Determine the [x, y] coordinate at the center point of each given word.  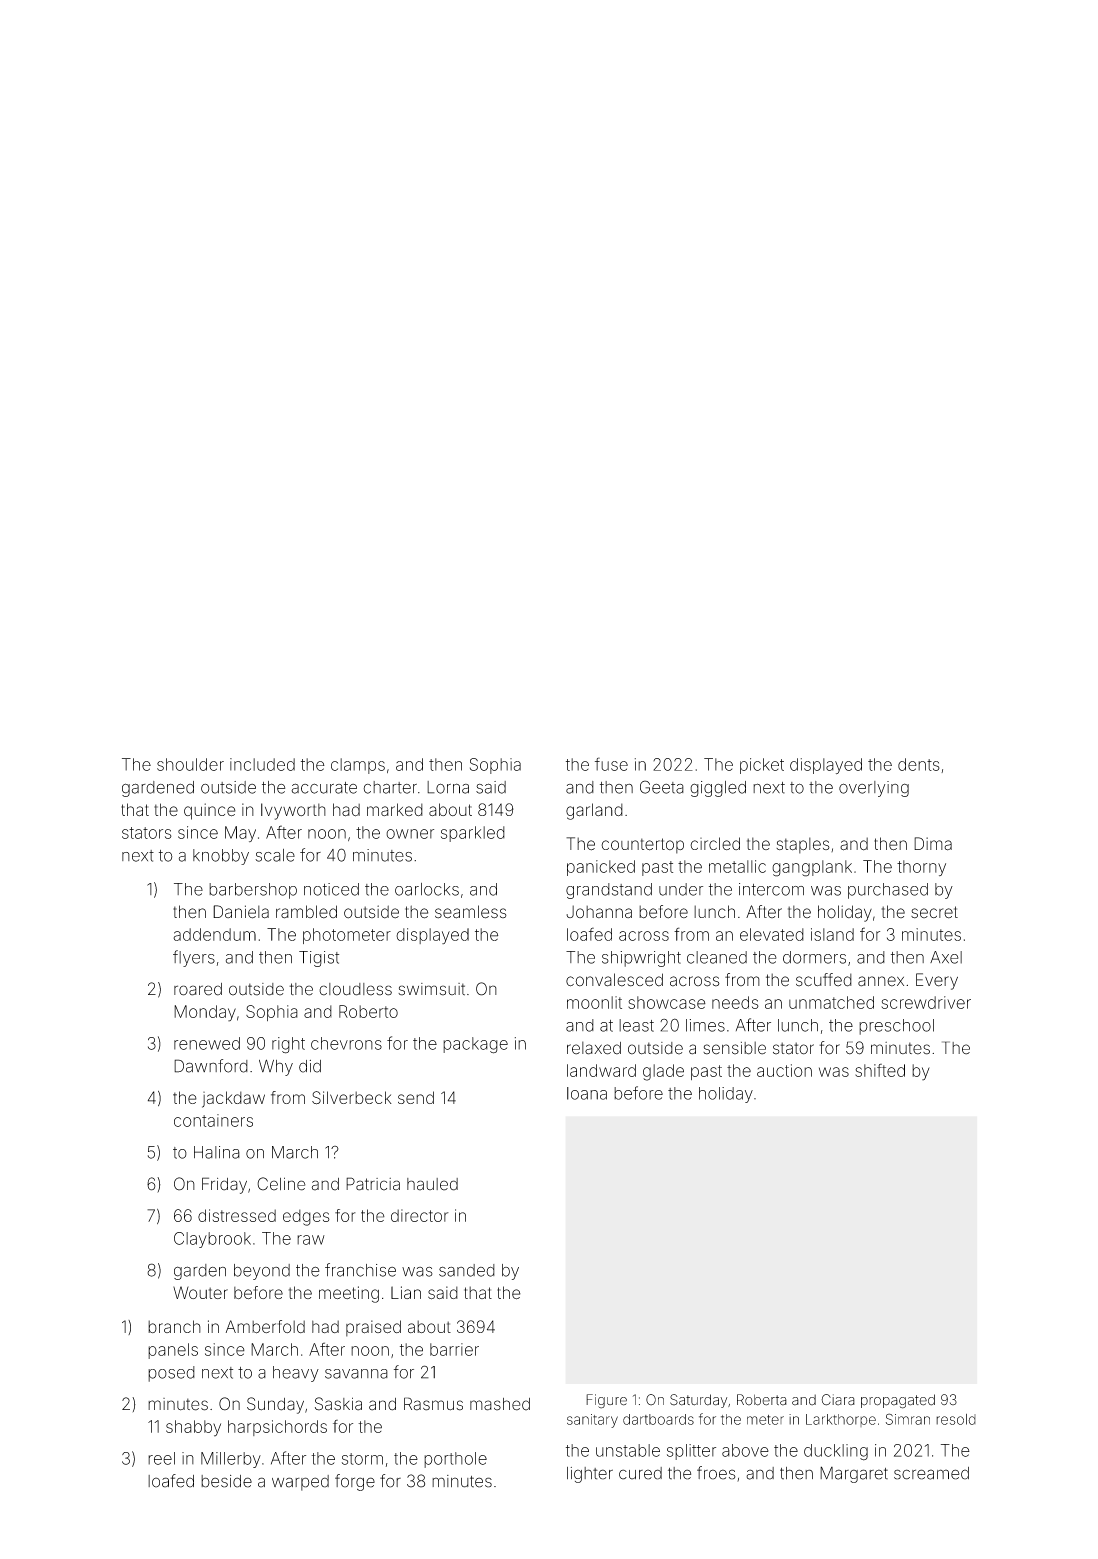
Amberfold [265, 1327]
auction [784, 1070]
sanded [467, 1270]
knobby [221, 857]
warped [300, 1483]
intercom [771, 889]
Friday [224, 1185]
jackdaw [233, 1099]
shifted [880, 1070]
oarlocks [427, 889]
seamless [471, 912]
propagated [898, 1401]
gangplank [812, 868]
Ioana [587, 1093]
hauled [432, 1184]
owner [410, 834]
